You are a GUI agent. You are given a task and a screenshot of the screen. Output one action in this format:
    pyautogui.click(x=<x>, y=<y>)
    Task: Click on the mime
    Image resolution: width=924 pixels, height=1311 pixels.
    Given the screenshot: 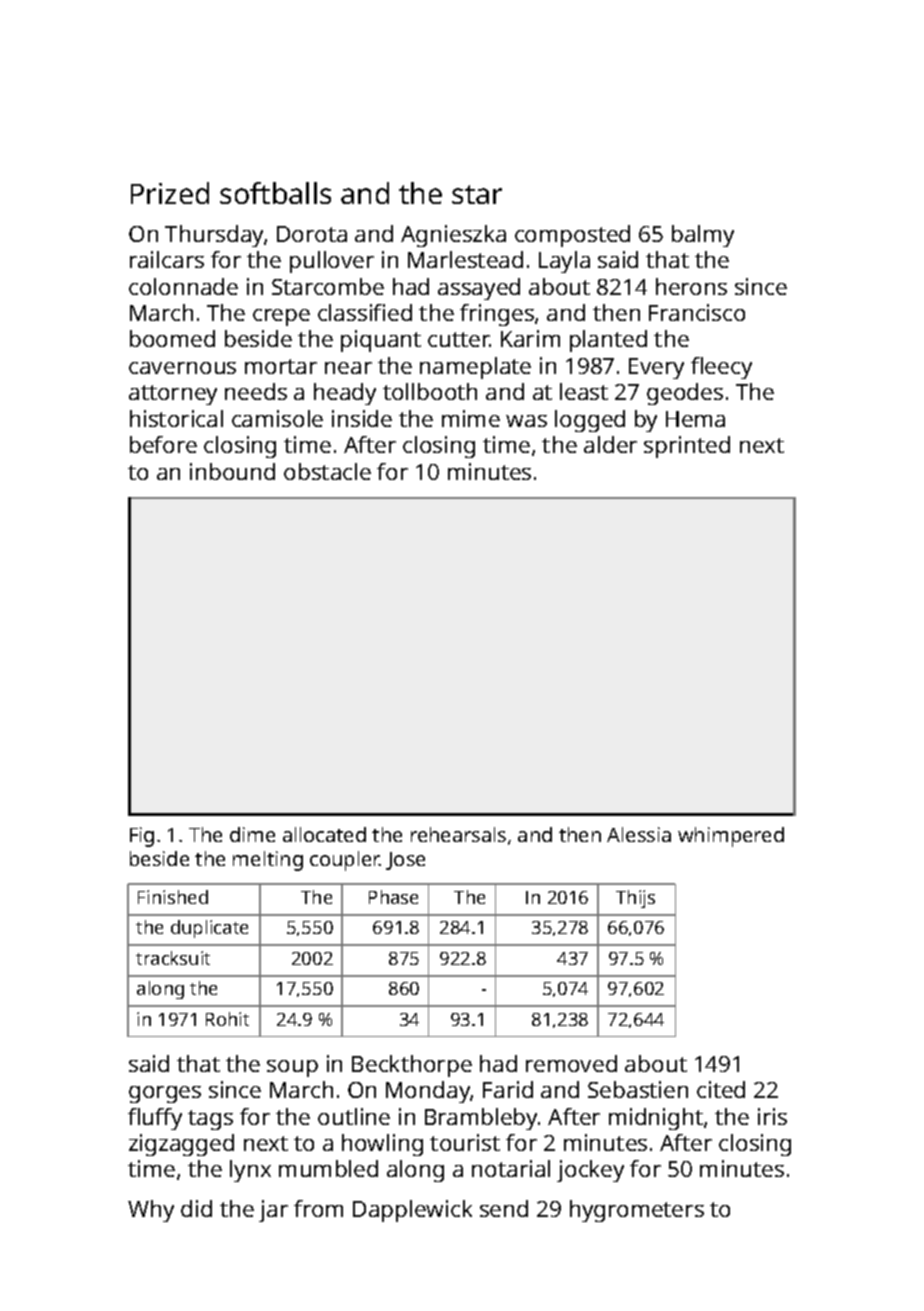 What is the action you would take?
    pyautogui.click(x=471, y=418)
